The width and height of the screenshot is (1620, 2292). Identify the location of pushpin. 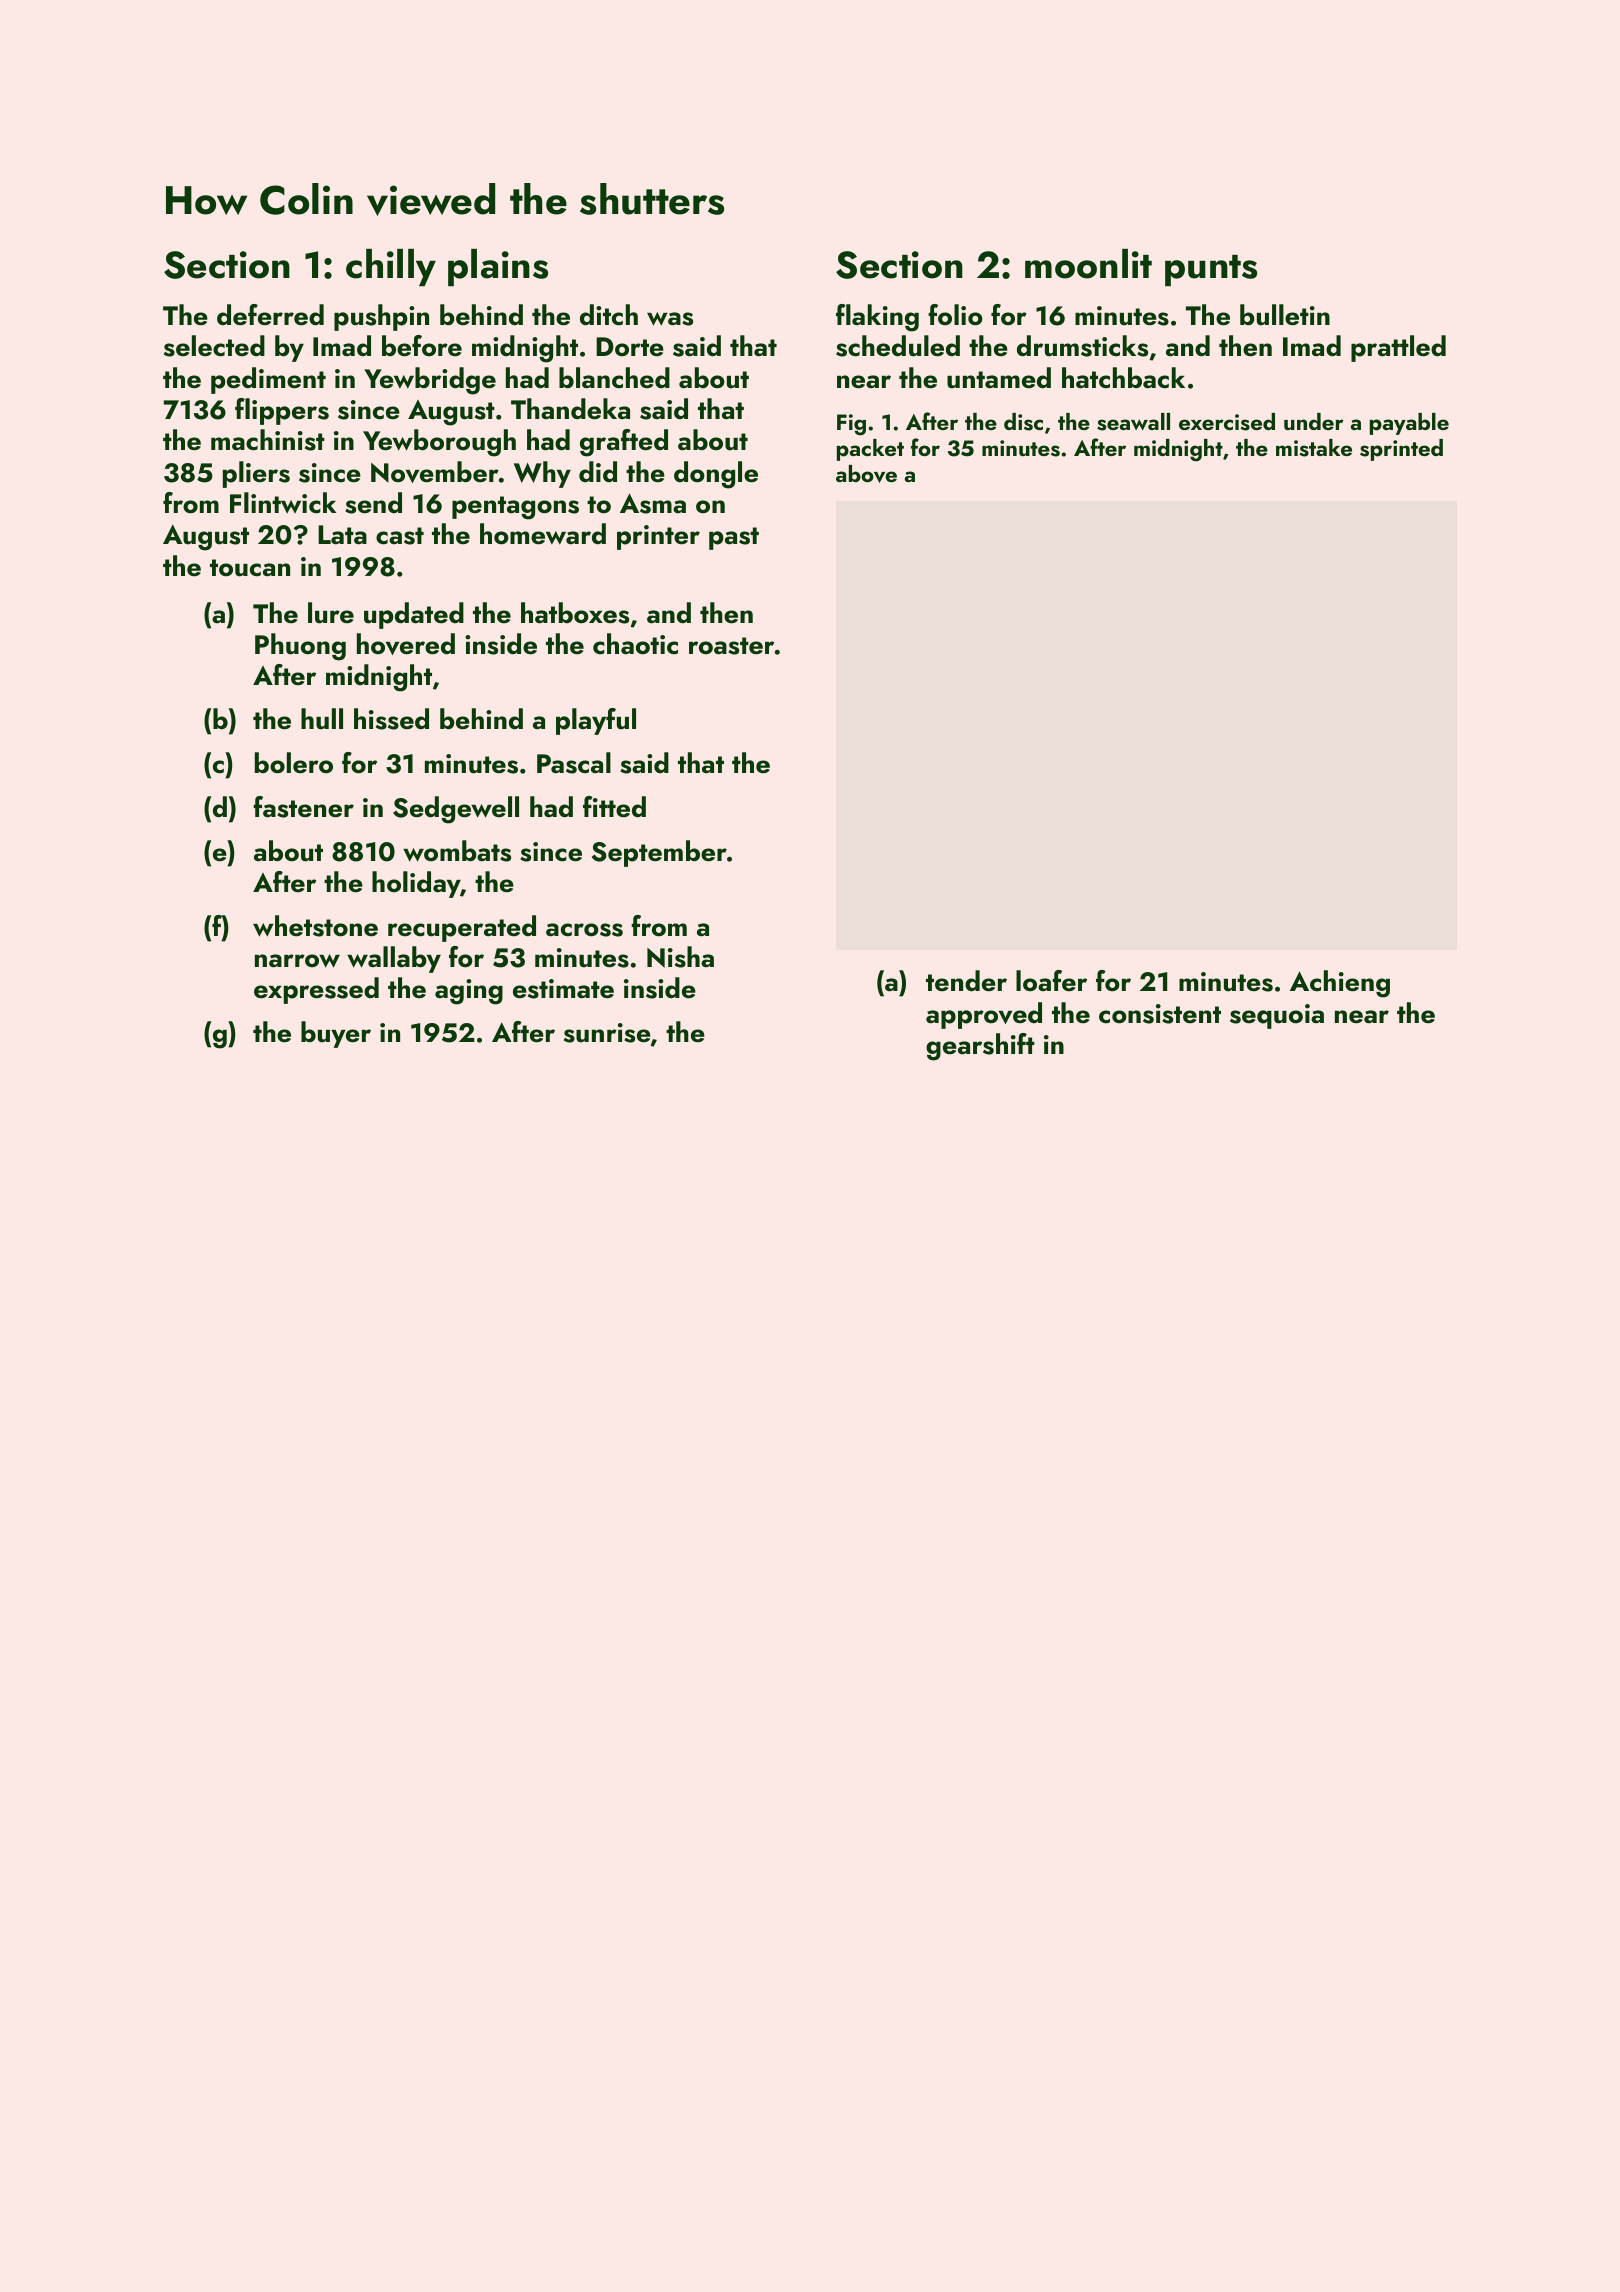
(381, 317).
